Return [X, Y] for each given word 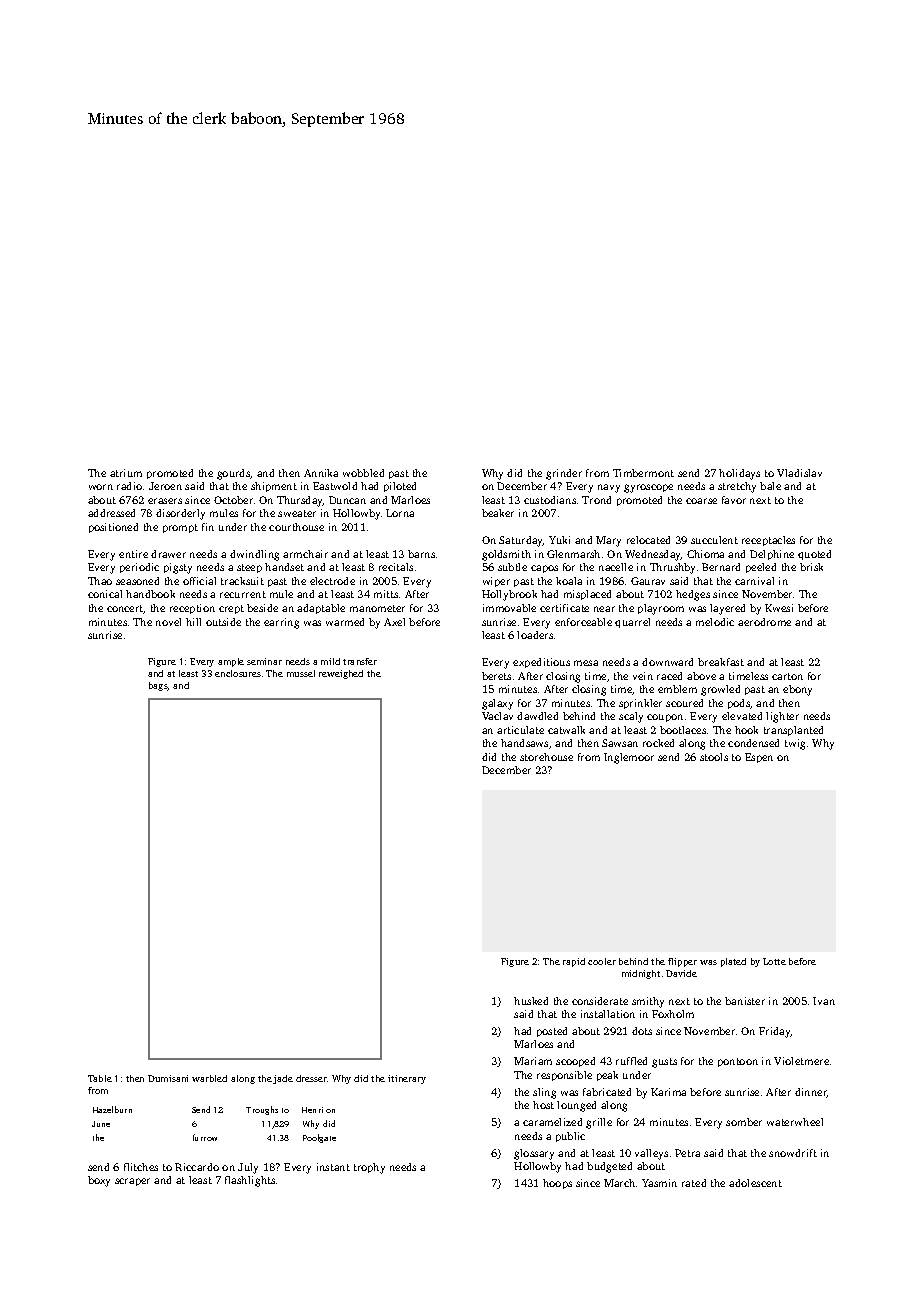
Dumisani [168, 1078]
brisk [811, 567]
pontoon [738, 1062]
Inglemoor [629, 758]
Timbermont [643, 473]
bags [158, 686]
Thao [100, 581]
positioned [113, 528]
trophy [369, 1168]
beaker [498, 513]
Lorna [400, 513]
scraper [132, 1182]
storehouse [546, 757]
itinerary [407, 1079]
